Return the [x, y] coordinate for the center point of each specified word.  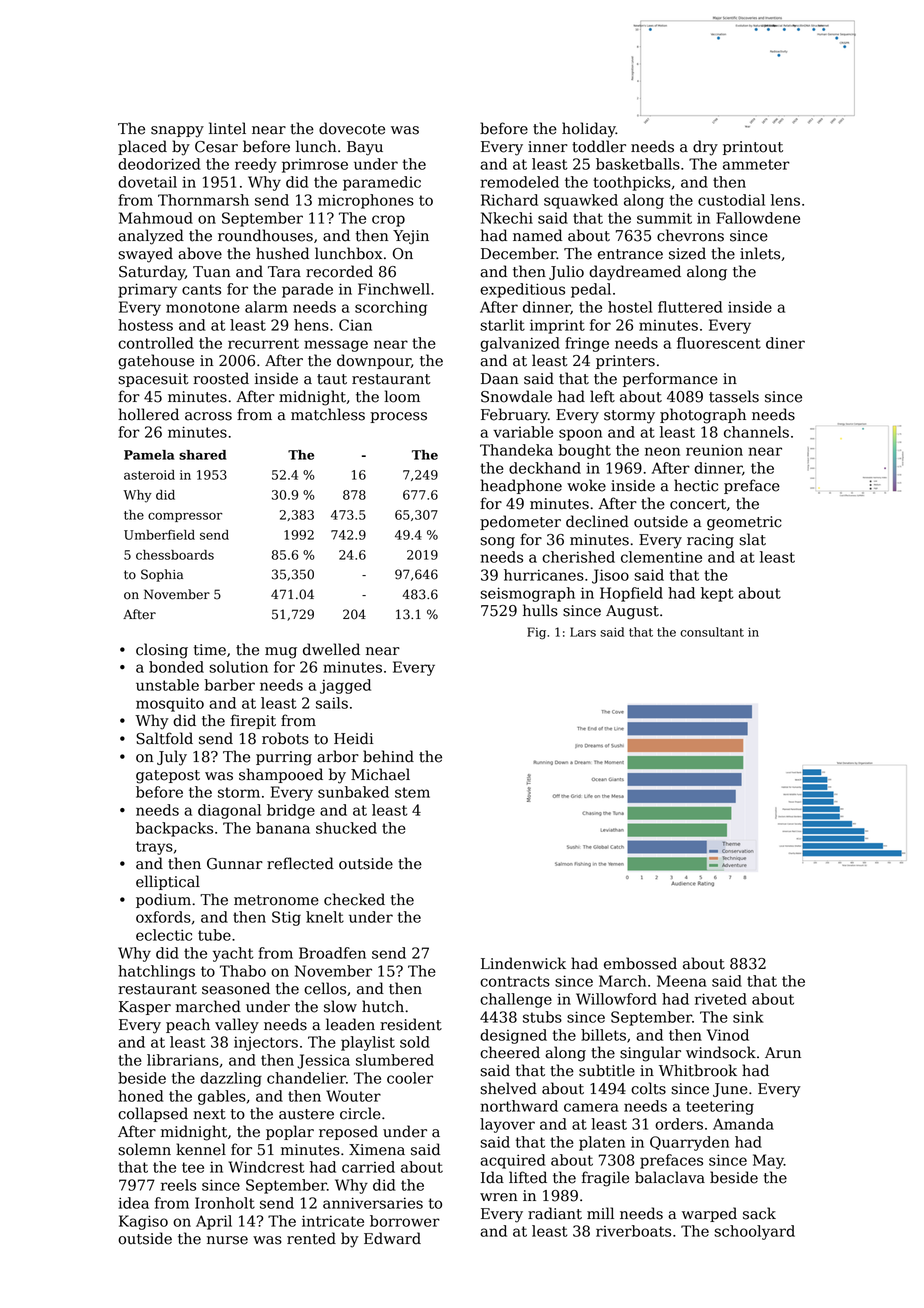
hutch [383, 1006]
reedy [256, 165]
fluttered [690, 307]
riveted [721, 999]
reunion [714, 450]
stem [412, 792]
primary [147, 290]
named [537, 235]
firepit [253, 721]
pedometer [520, 522]
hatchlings [156, 972]
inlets [760, 253]
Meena [682, 981]
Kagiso [143, 1222]
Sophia [162, 575]
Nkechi [507, 218]
